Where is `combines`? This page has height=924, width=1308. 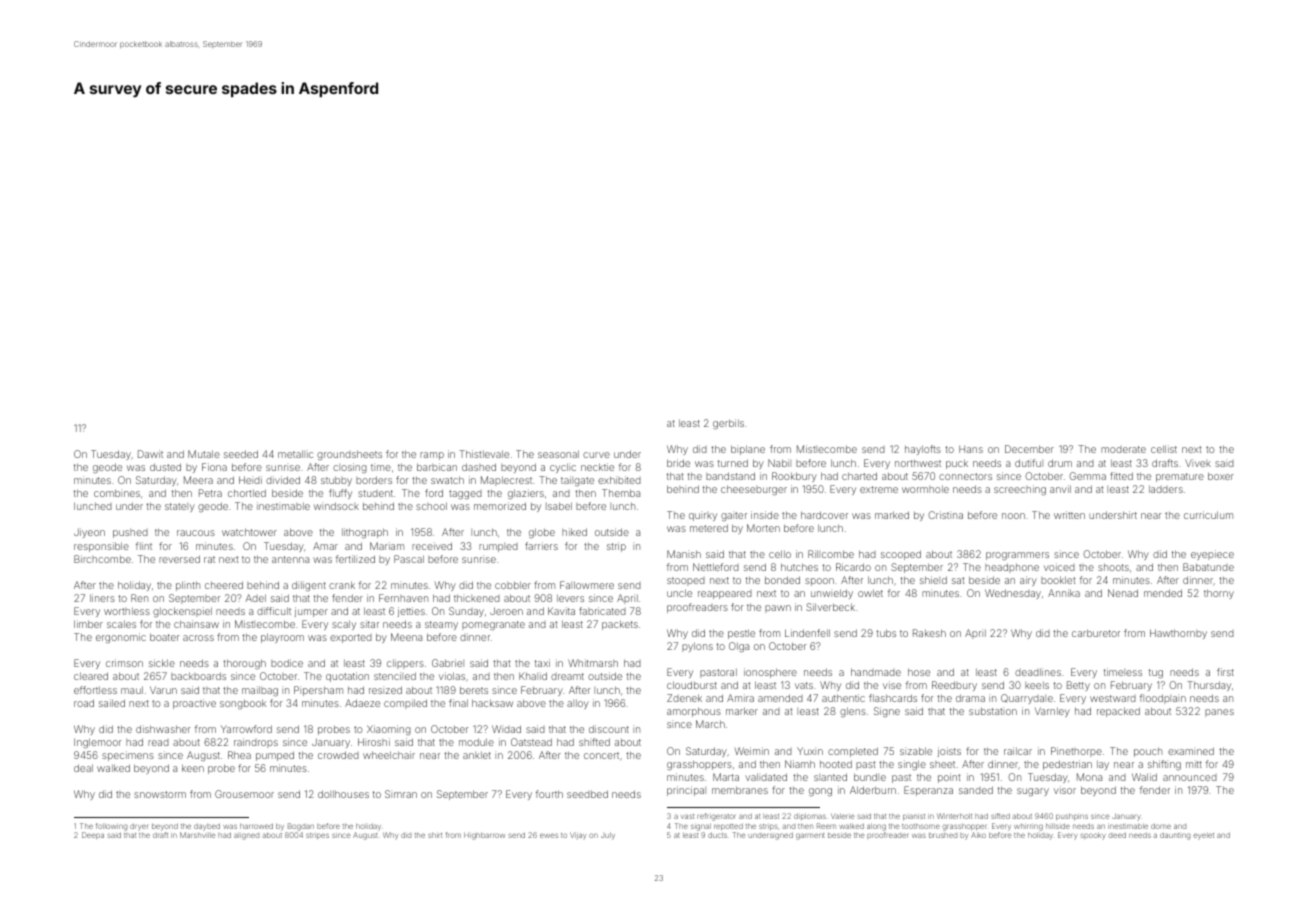 combines is located at coordinates (117, 493).
